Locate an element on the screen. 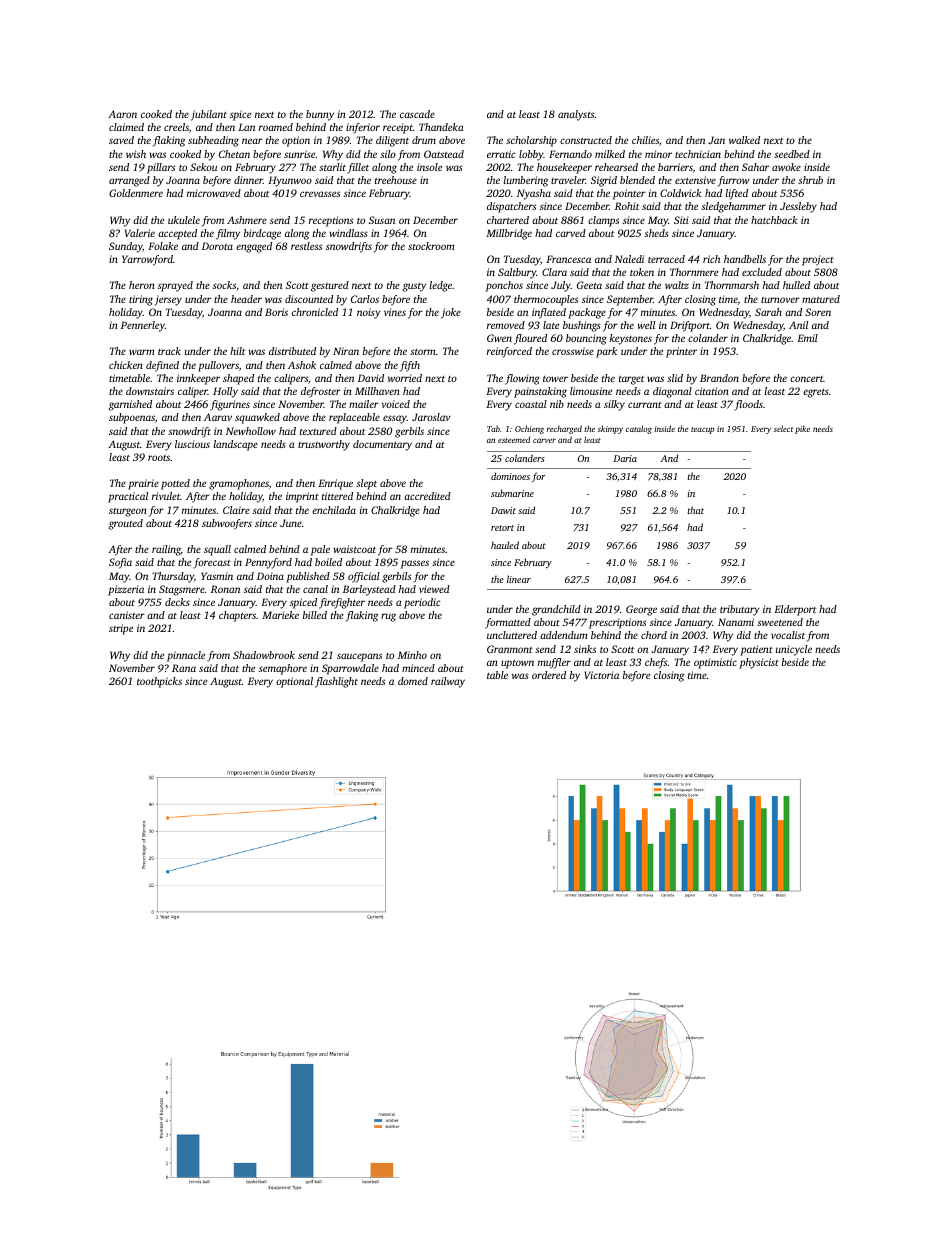 The height and width of the screenshot is (1233, 952). toothpicks is located at coordinates (159, 682).
